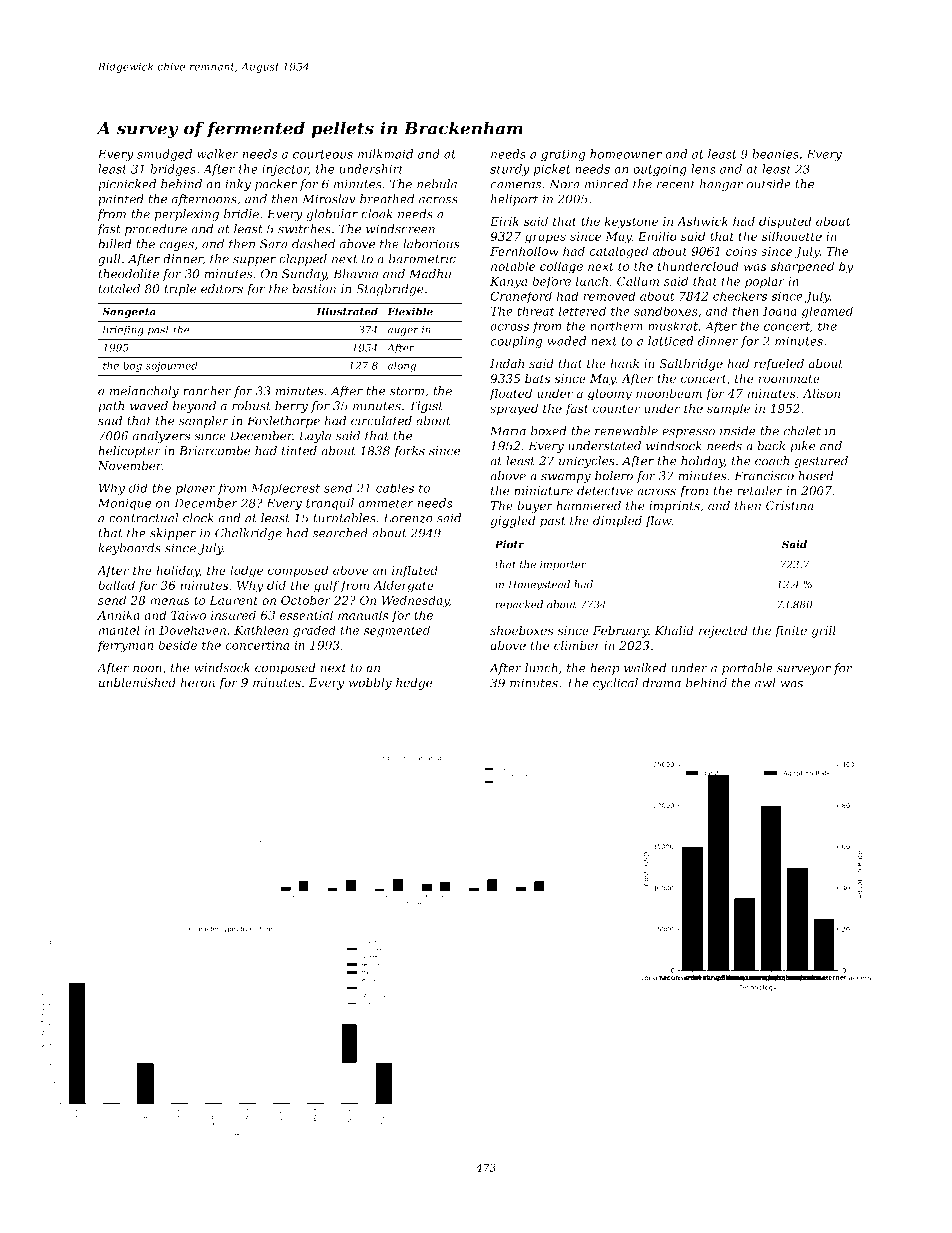 The height and width of the screenshot is (1233, 952). Describe the element at coordinates (549, 431) in the screenshot. I see `boxed` at that location.
